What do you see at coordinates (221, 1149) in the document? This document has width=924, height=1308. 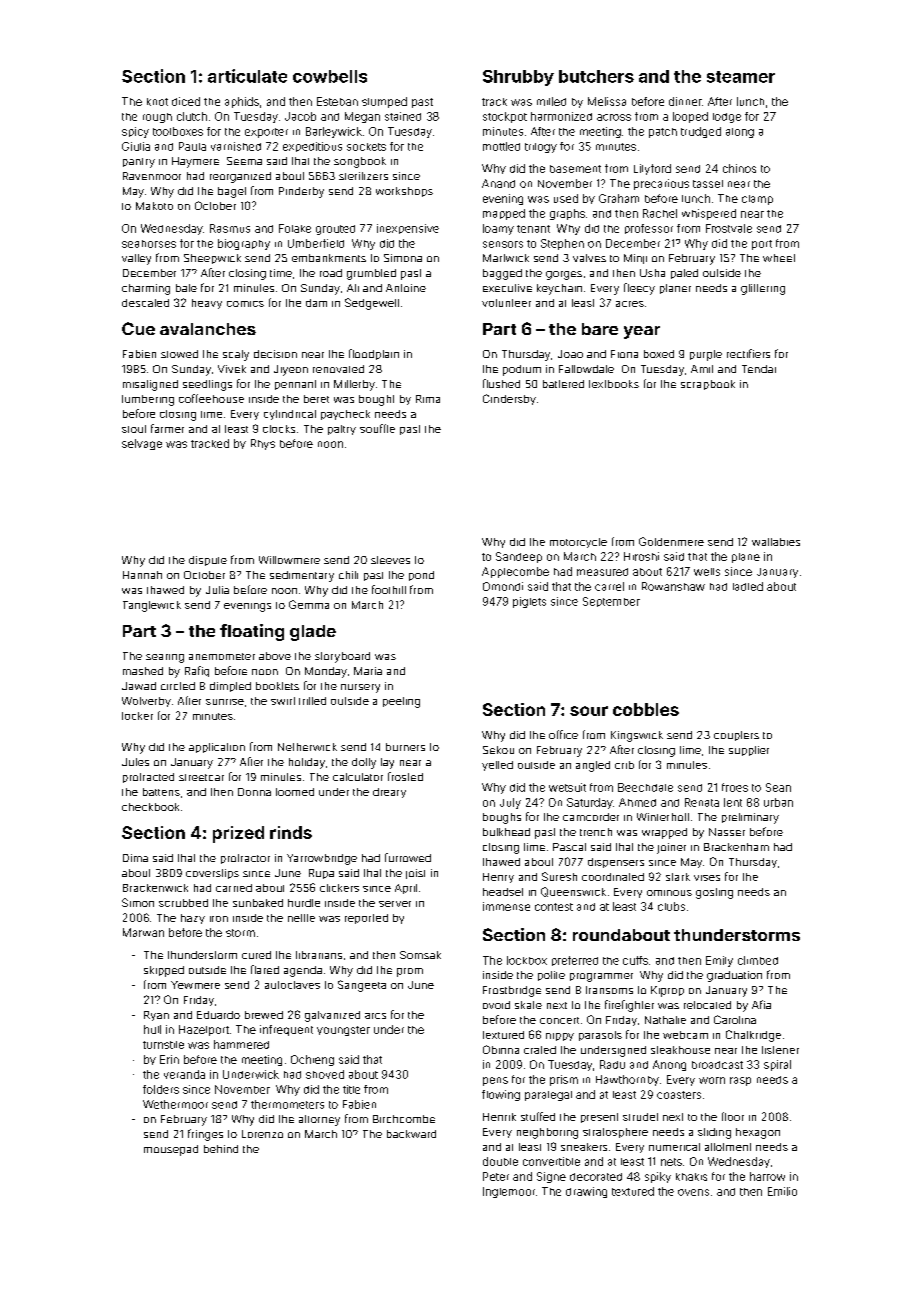 I see `behind` at bounding box center [221, 1149].
